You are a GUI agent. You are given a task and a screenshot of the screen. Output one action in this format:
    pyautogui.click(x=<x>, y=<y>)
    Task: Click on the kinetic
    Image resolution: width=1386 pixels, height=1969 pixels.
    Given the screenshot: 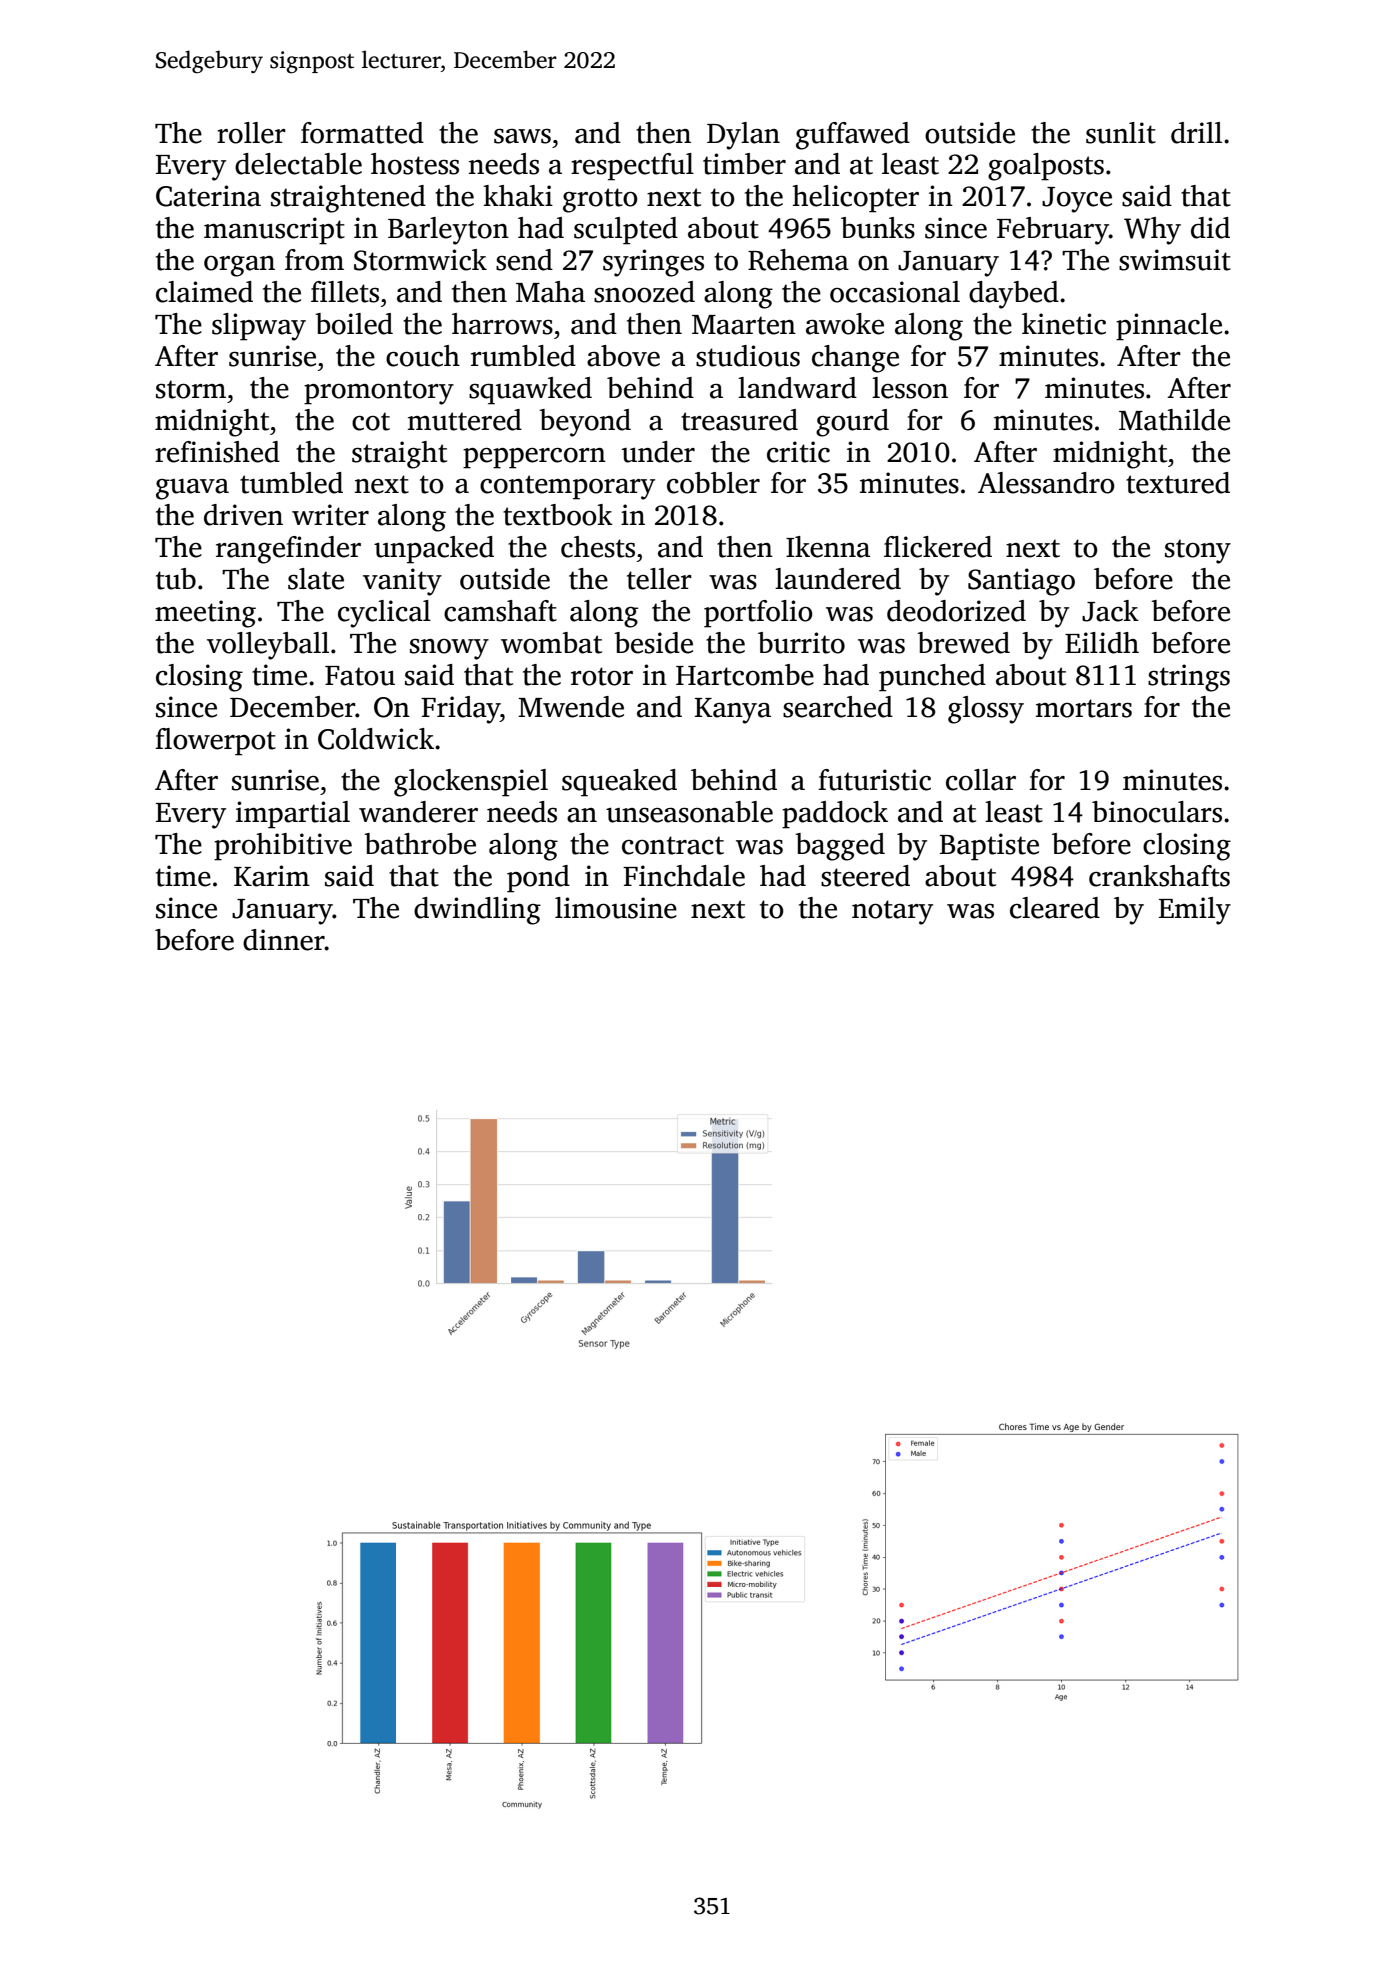 What is the action you would take?
    pyautogui.click(x=1064, y=324)
